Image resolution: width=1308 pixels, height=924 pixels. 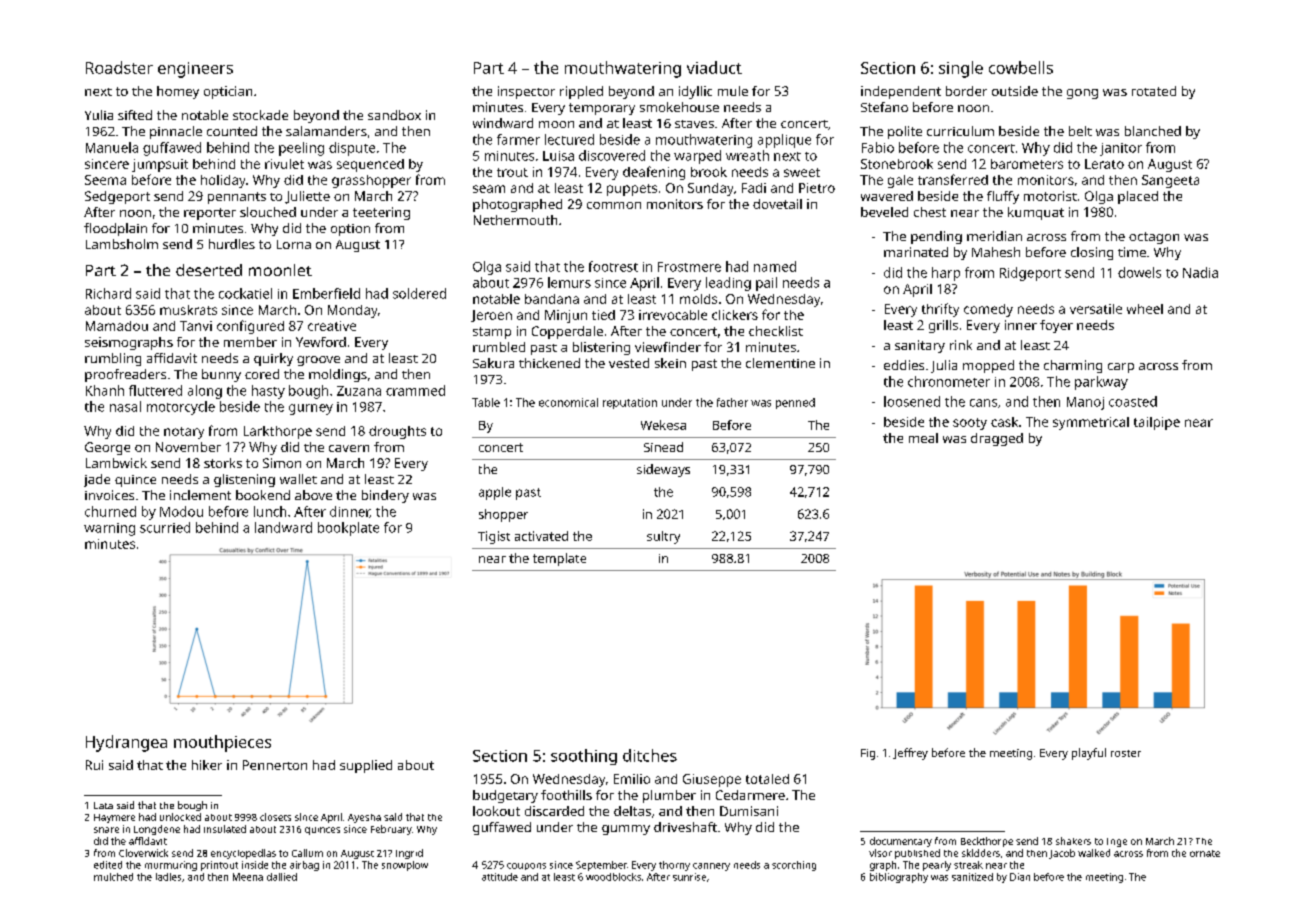 What do you see at coordinates (558, 156) in the screenshot?
I see `Luisa` at bounding box center [558, 156].
